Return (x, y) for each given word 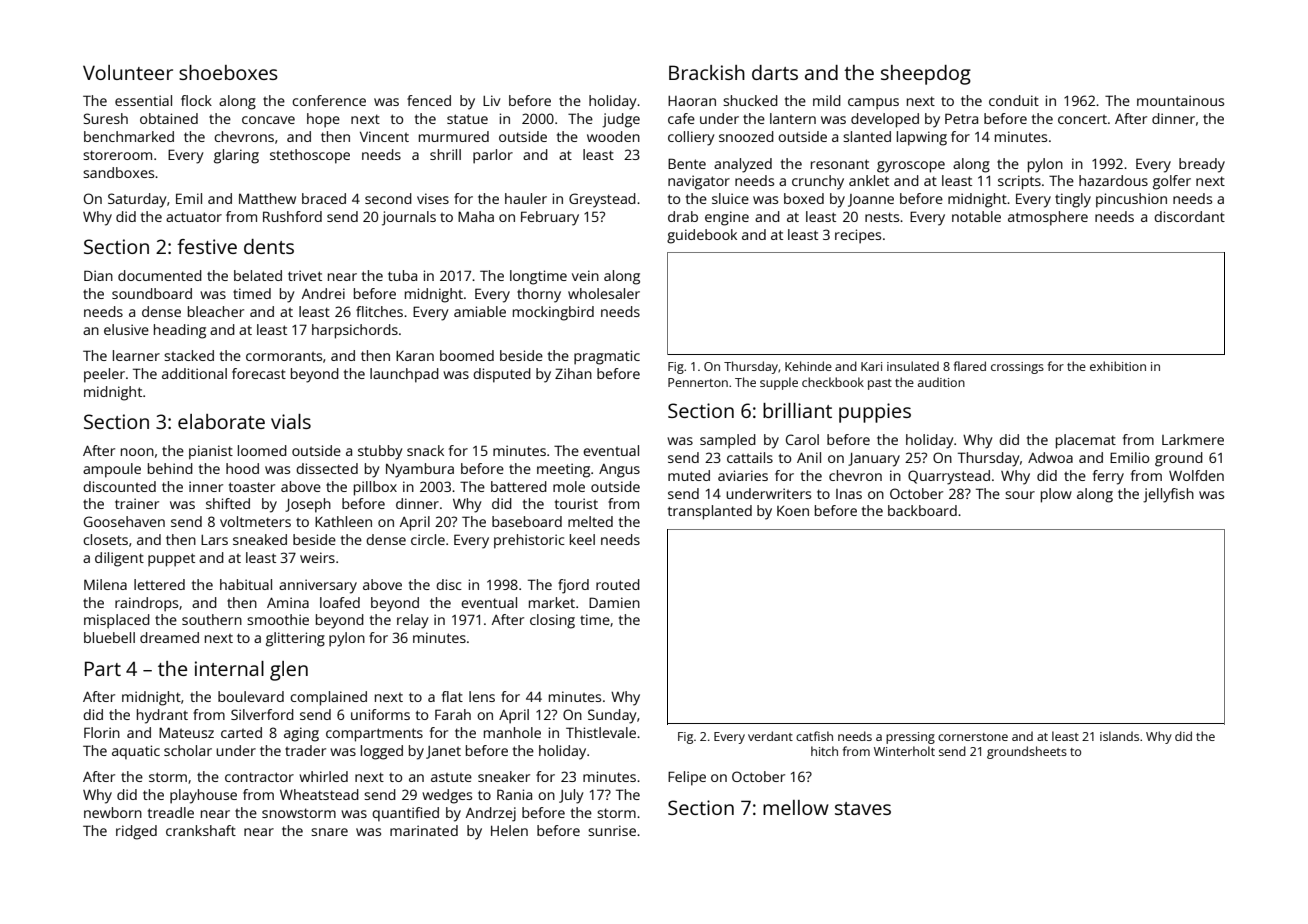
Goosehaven (124, 521)
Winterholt (904, 751)
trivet (305, 275)
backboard (922, 510)
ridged (136, 832)
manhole (512, 732)
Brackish (707, 72)
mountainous (1180, 100)
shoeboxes (228, 72)
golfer (1172, 182)
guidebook (702, 236)
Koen (793, 511)
